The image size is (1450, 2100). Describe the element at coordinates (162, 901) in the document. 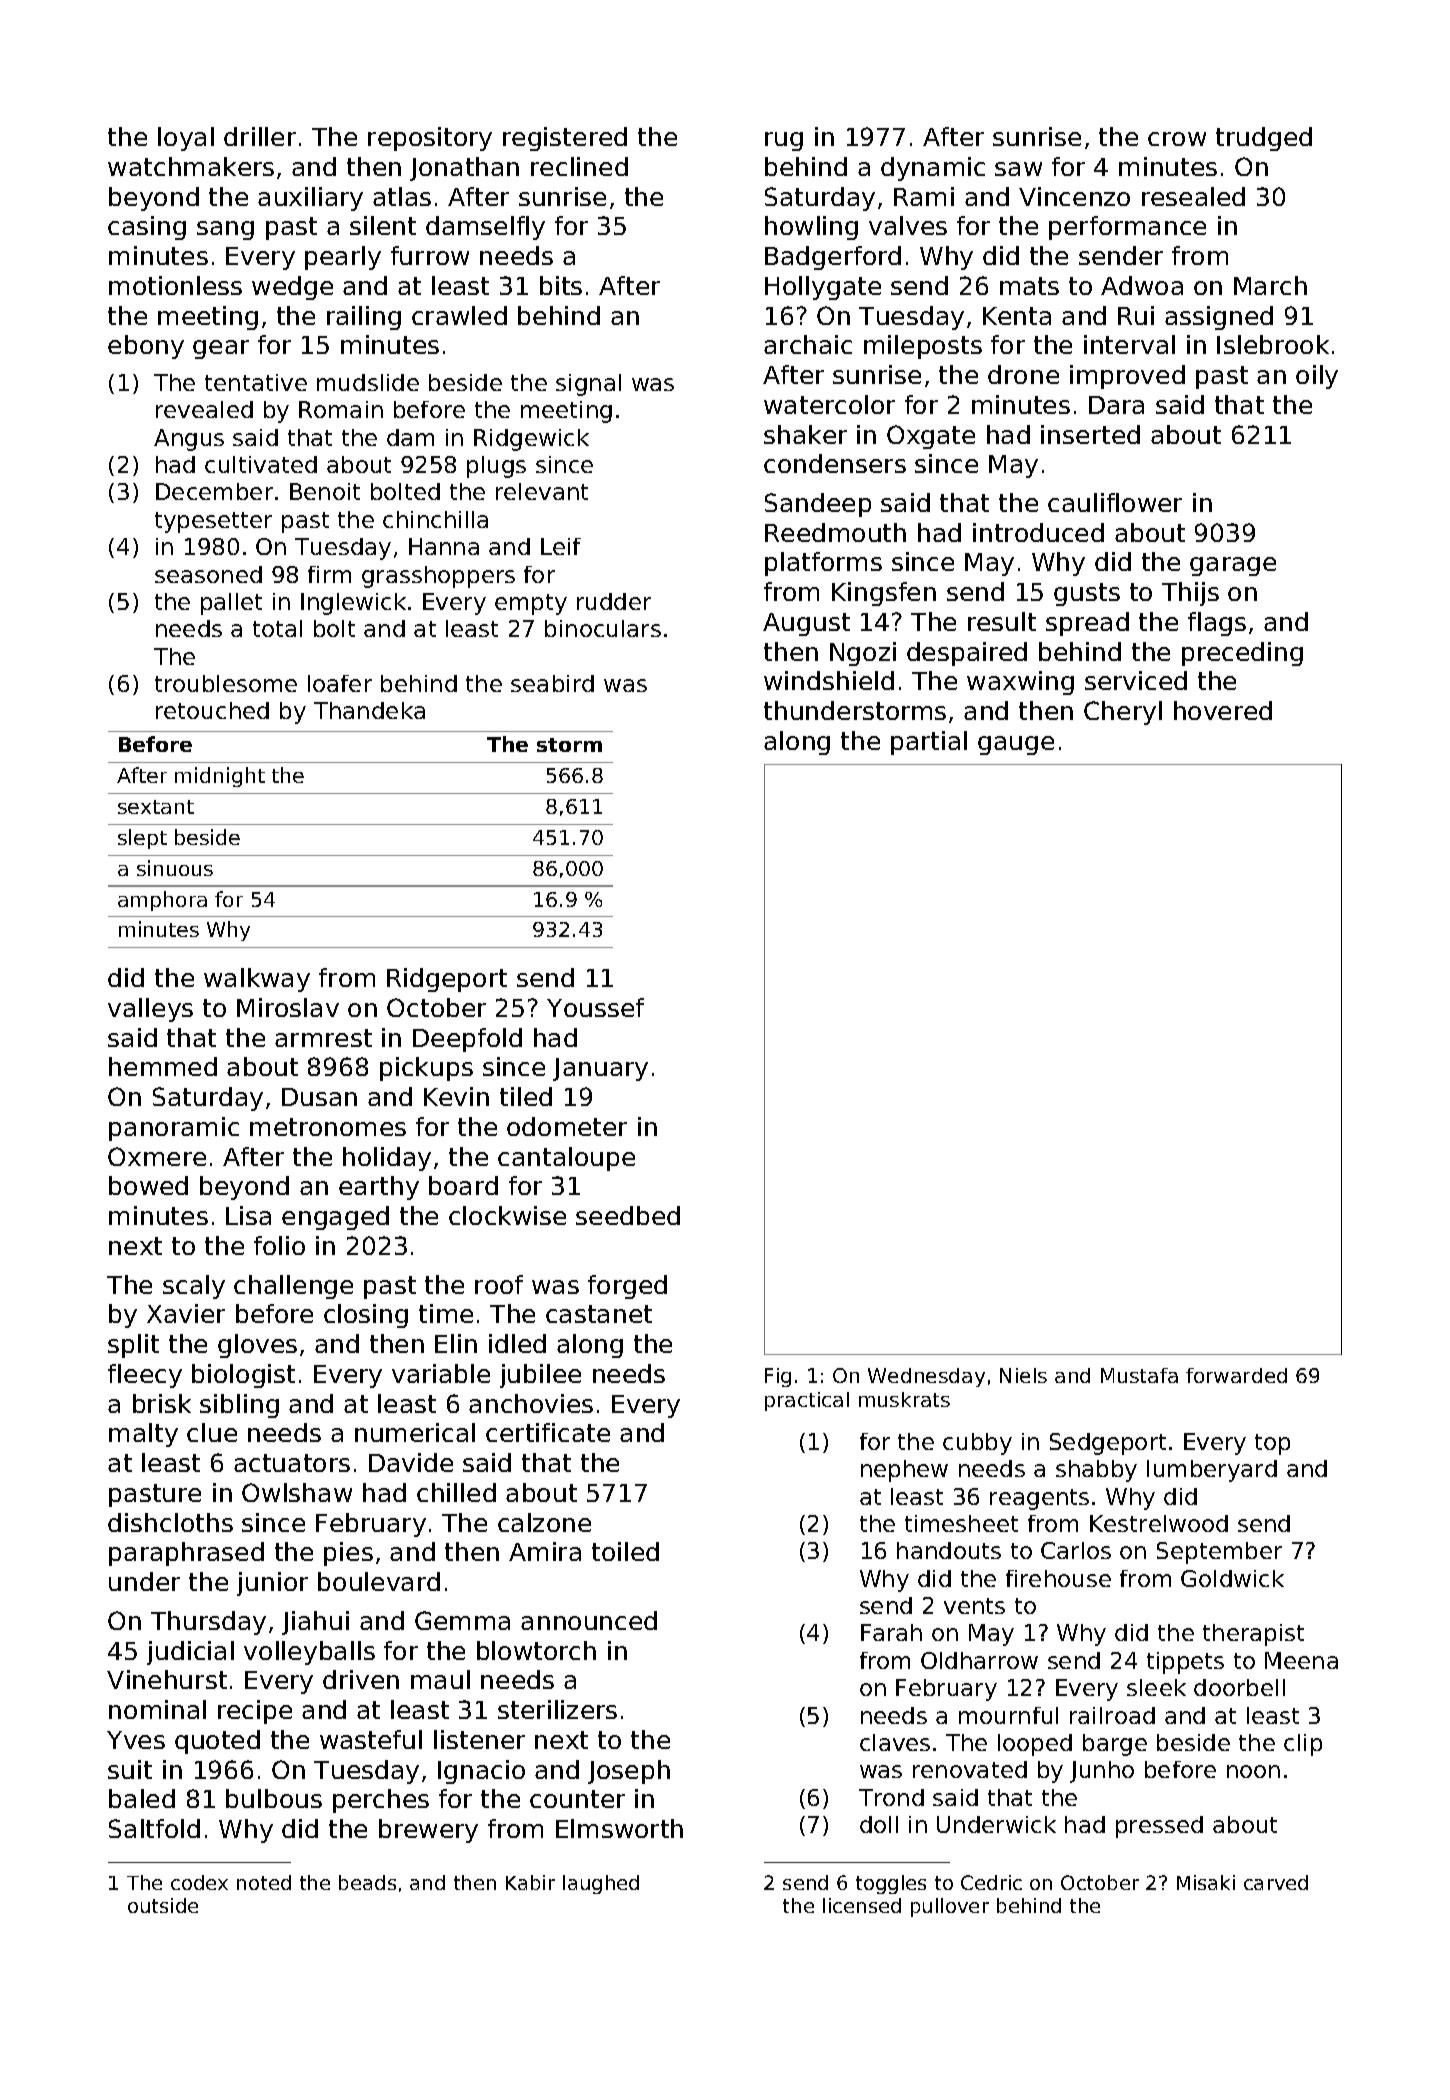

I see `amphora` at that location.
